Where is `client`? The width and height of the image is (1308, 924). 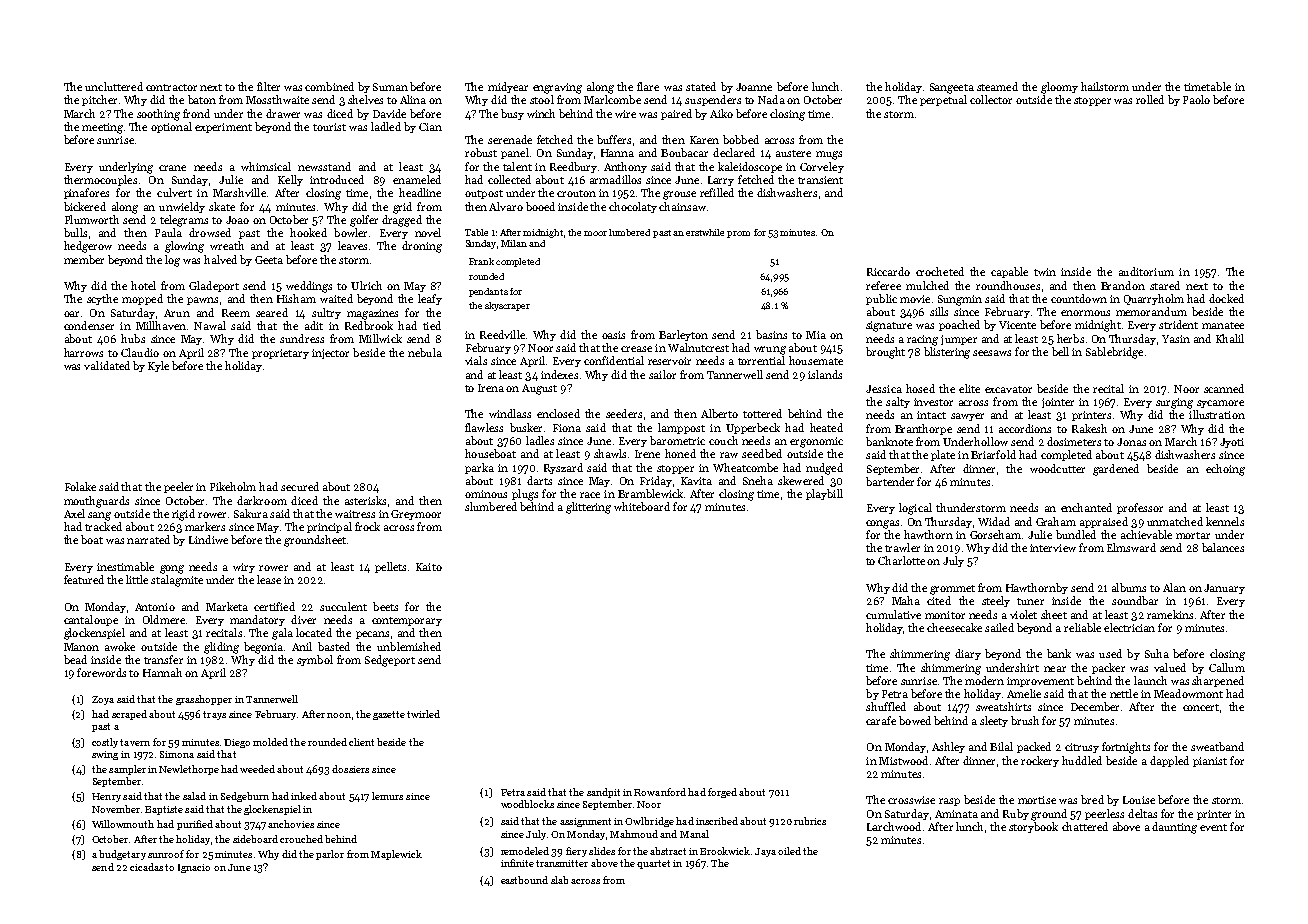
client is located at coordinates (361, 742).
